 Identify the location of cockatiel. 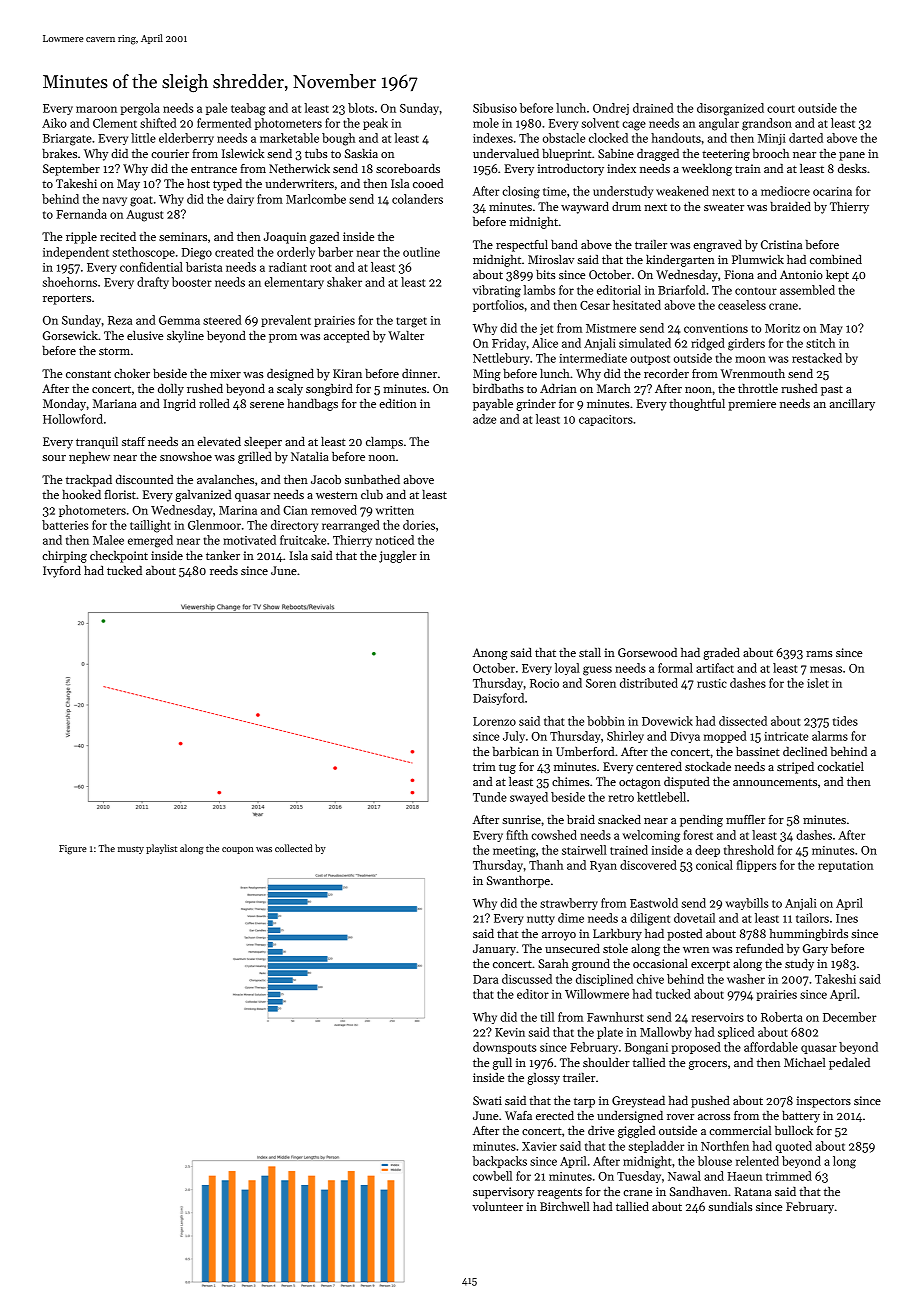
(840, 766).
